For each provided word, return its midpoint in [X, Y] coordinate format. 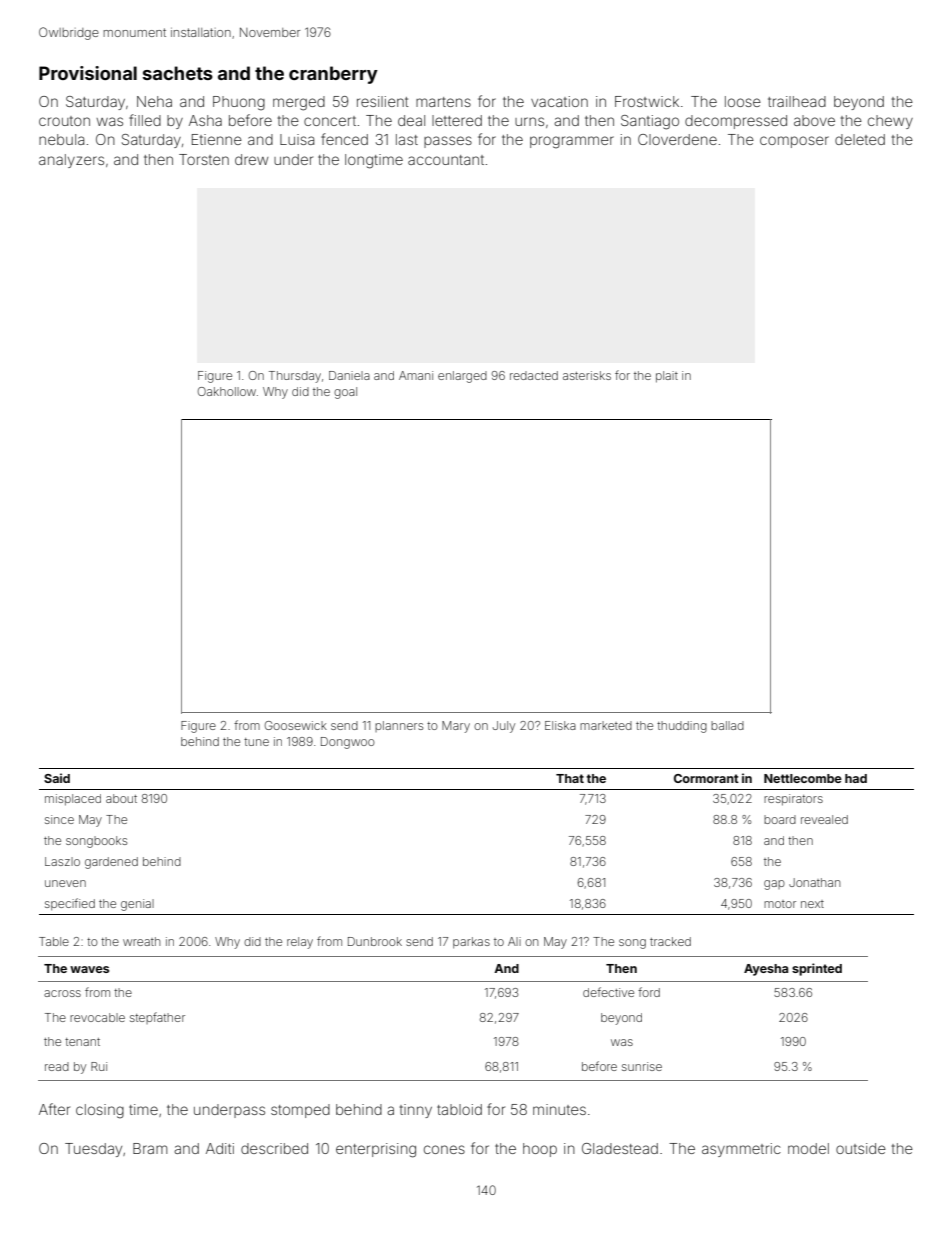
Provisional [88, 73]
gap [774, 885]
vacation [559, 101]
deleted [860, 139]
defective [608, 992]
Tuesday [93, 1150]
